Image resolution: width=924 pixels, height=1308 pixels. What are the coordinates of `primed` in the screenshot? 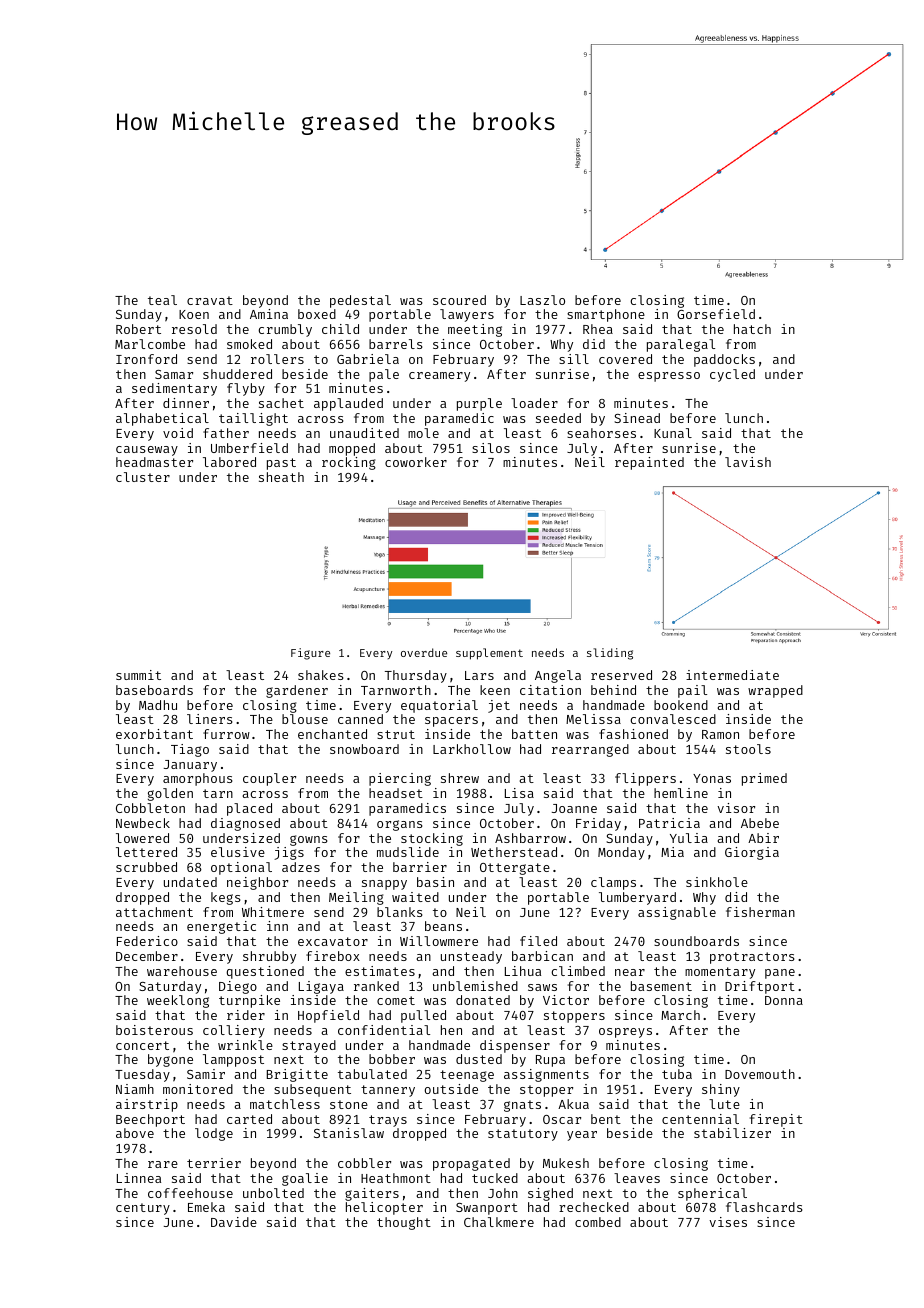 It's located at (764, 779).
